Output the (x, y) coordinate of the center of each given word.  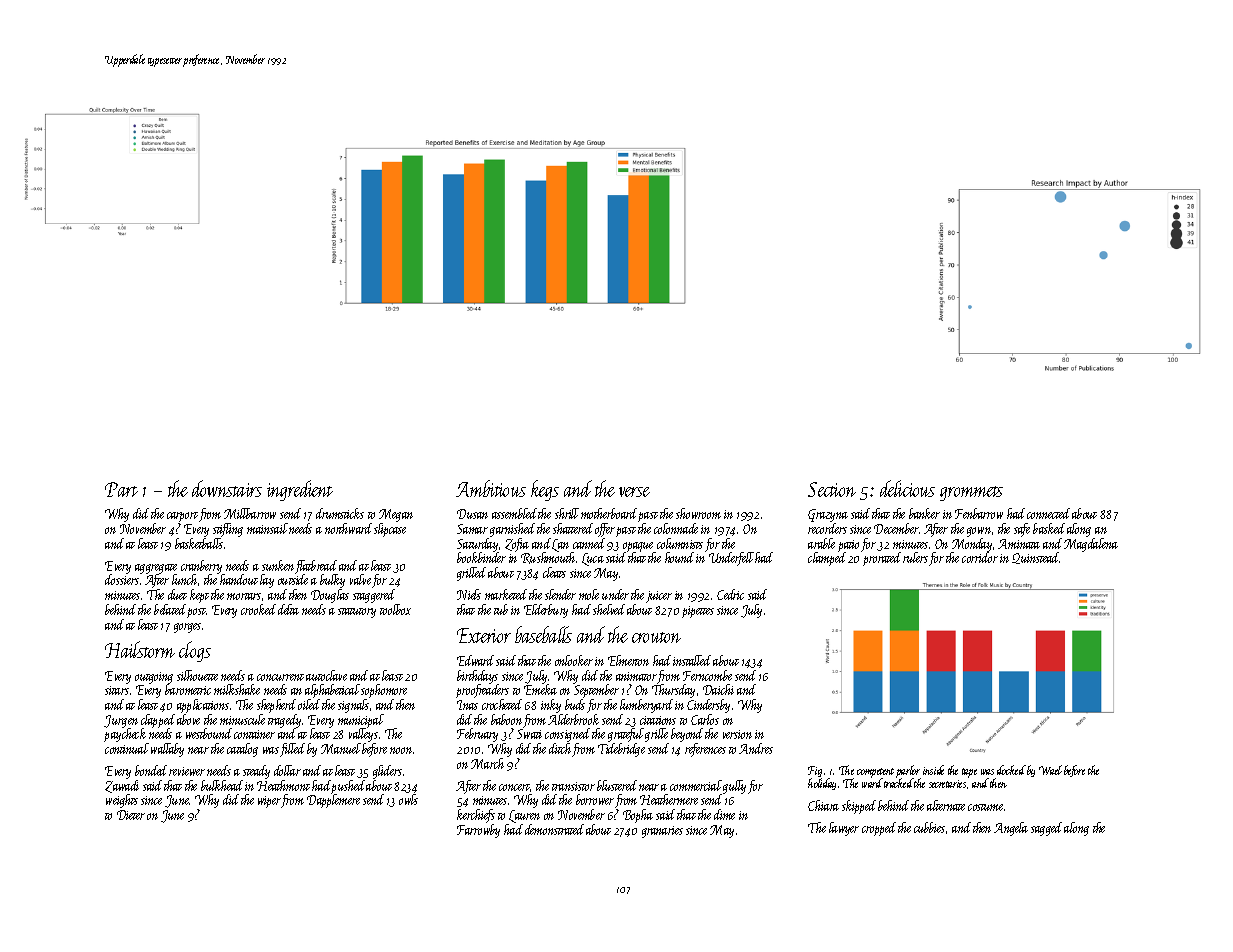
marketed (506, 594)
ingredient (300, 490)
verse (634, 492)
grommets (971, 493)
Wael (1050, 770)
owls (408, 799)
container (254, 734)
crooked (258, 609)
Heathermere (669, 799)
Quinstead (1036, 558)
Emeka (540, 689)
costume (985, 807)
